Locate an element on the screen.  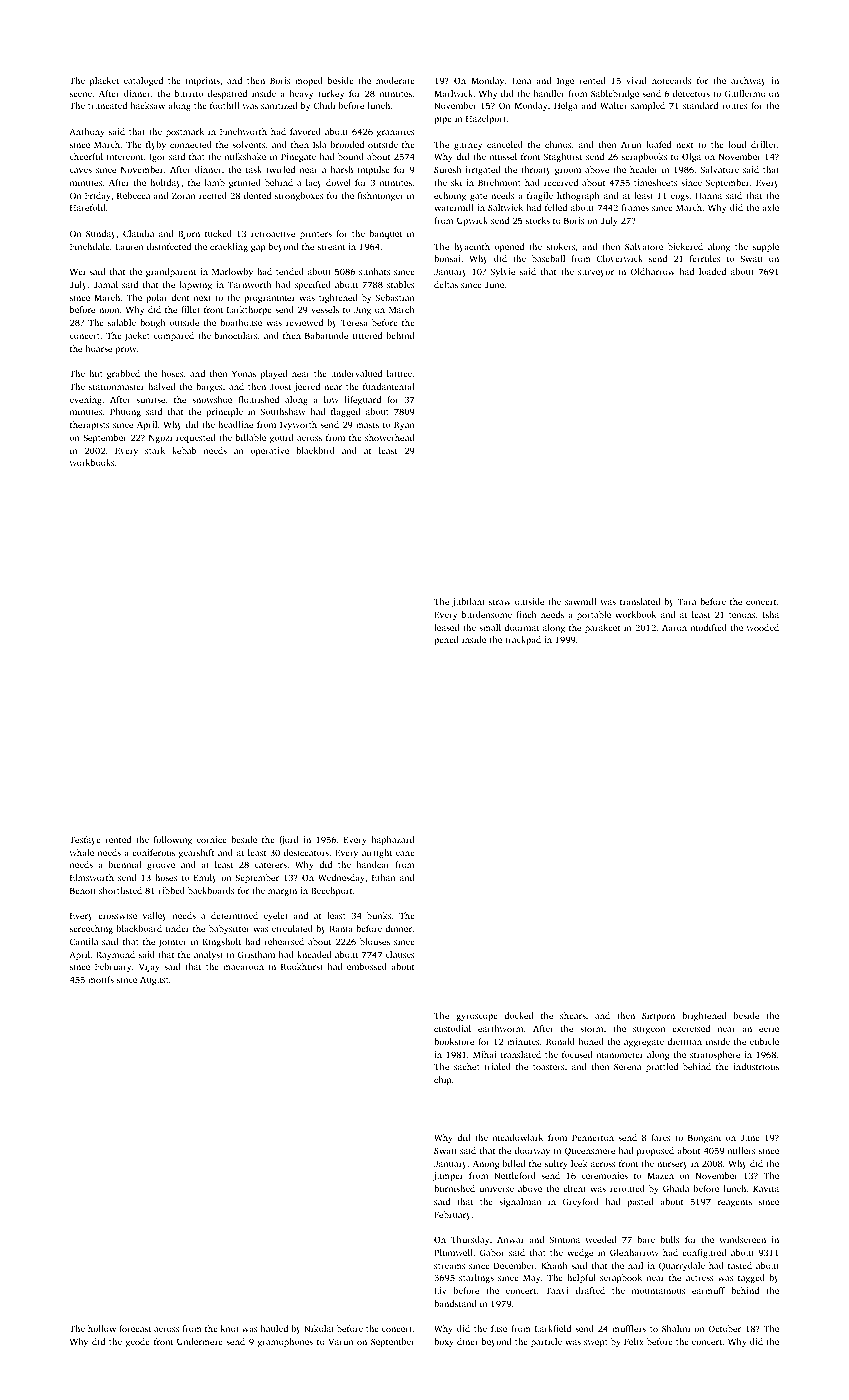
hollow is located at coordinates (102, 1328).
